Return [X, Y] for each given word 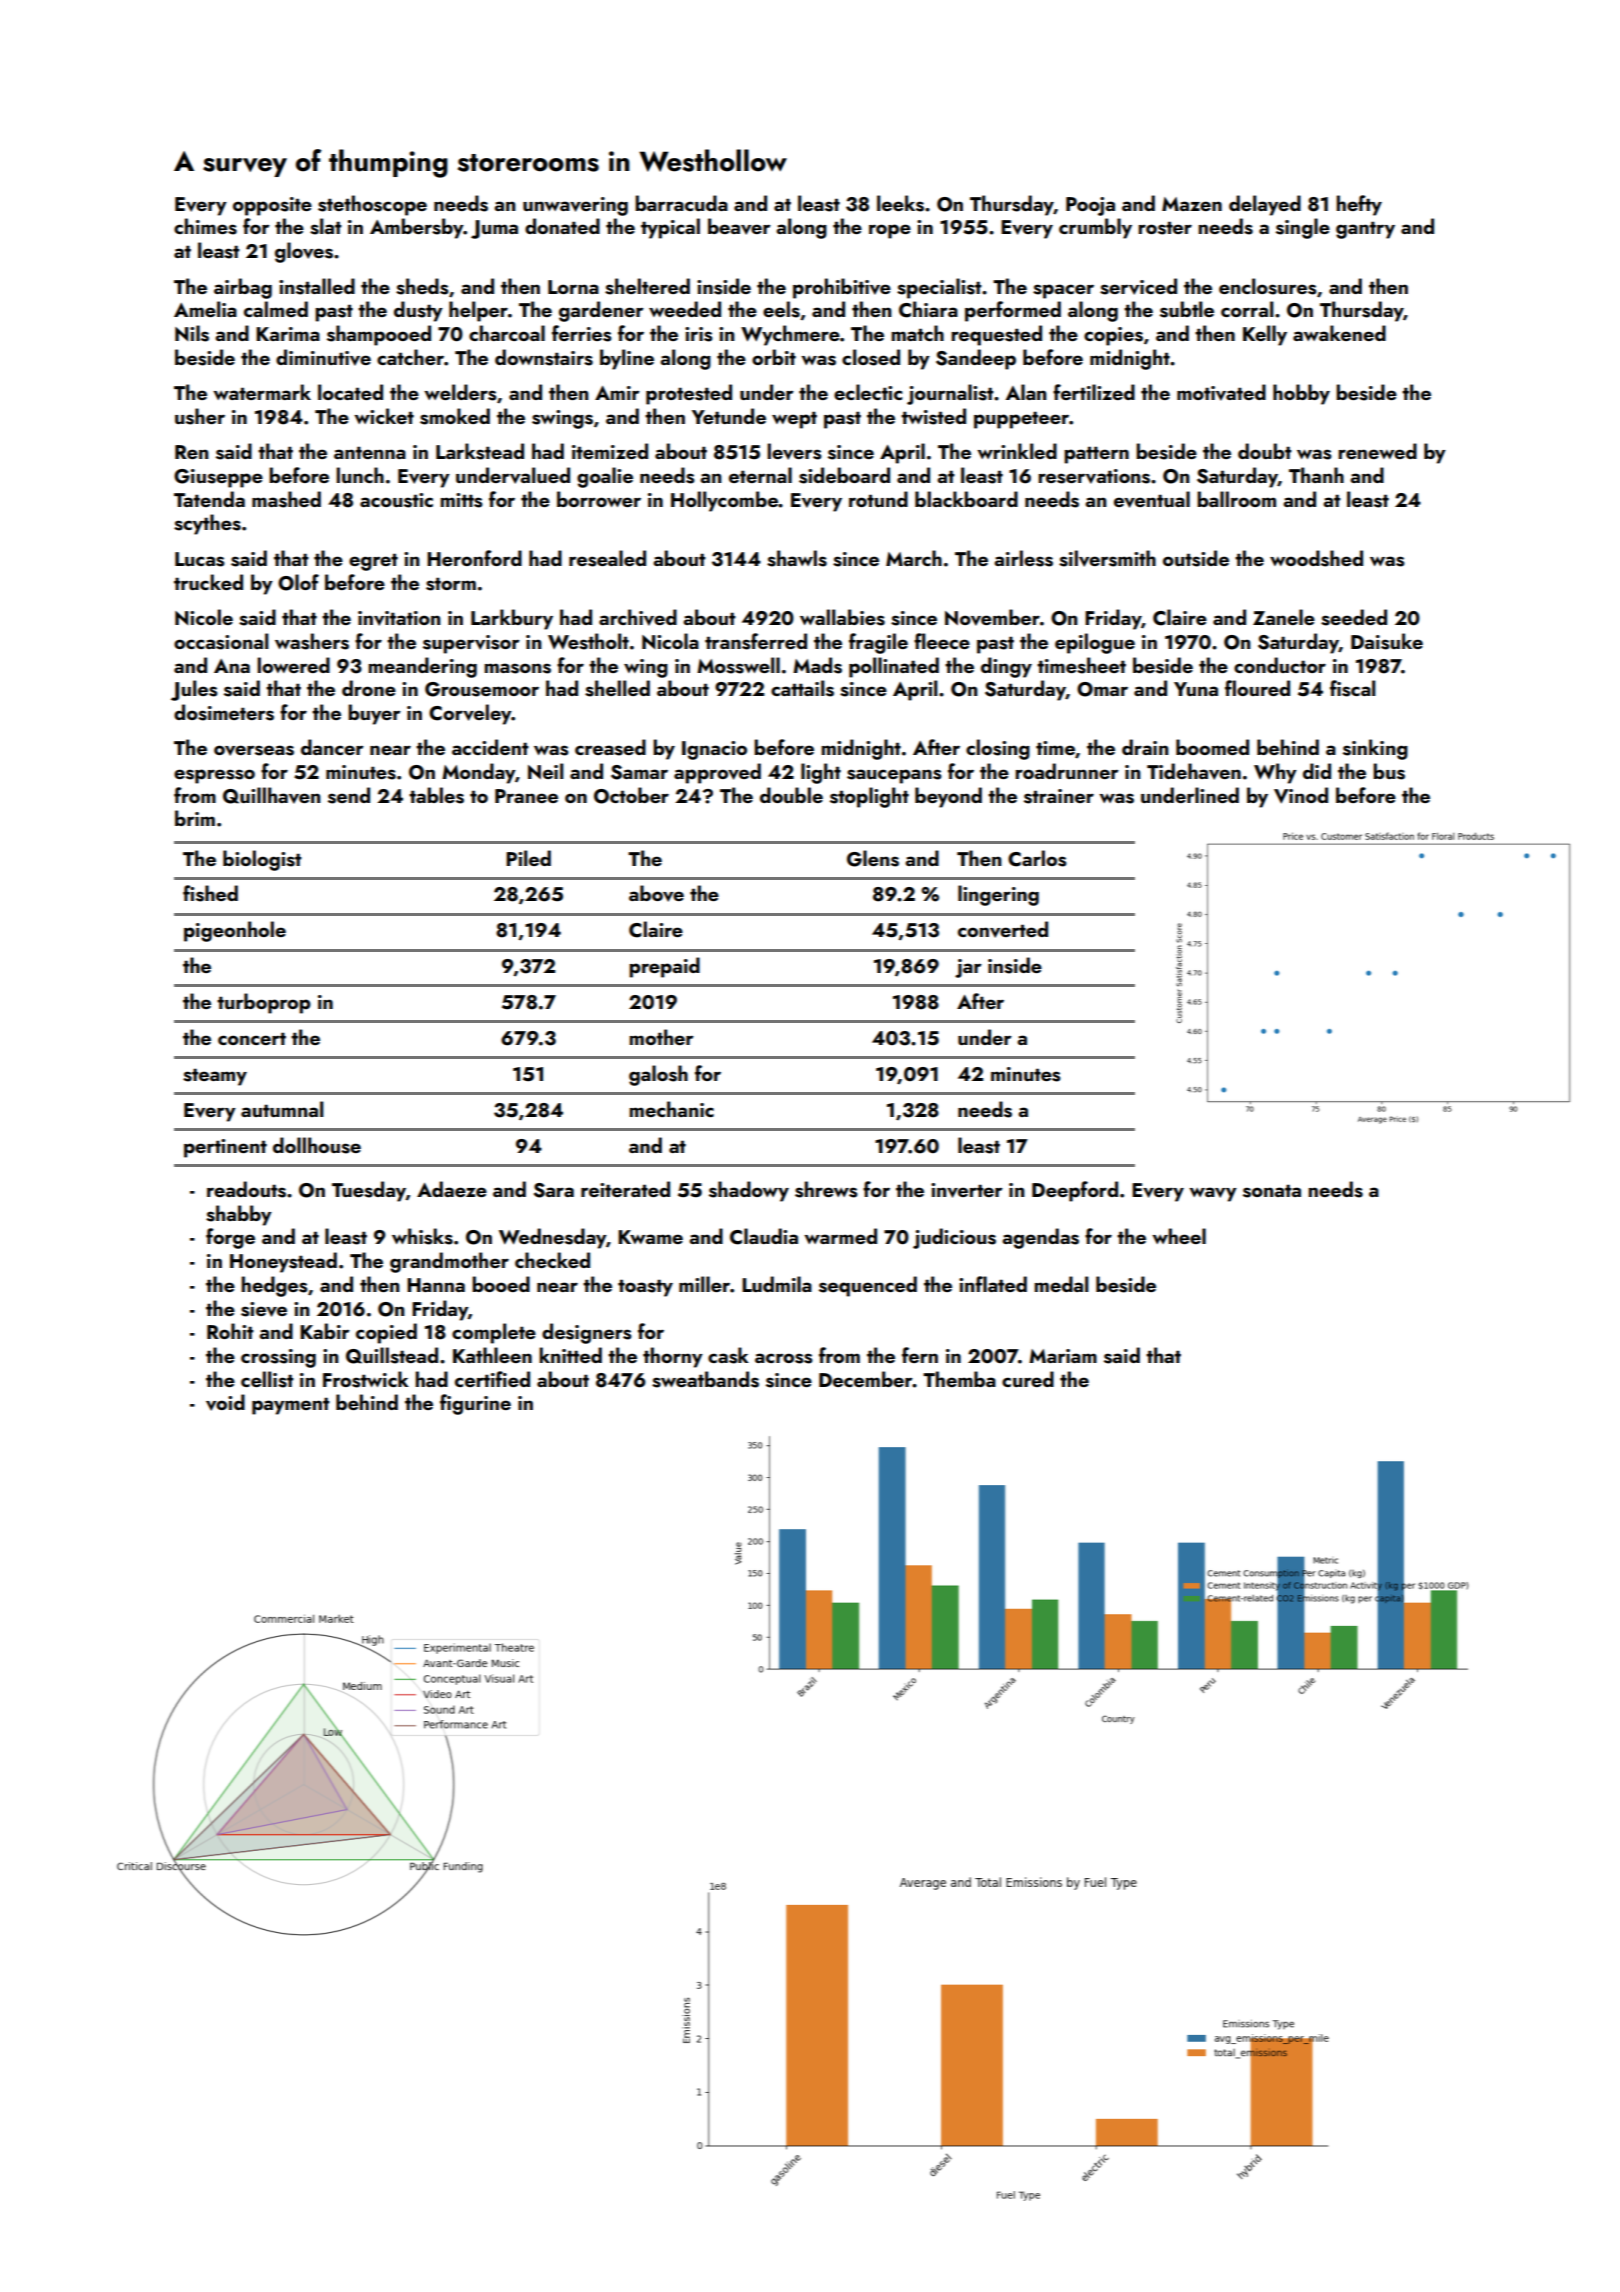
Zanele [1284, 617]
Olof [298, 582]
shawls [797, 558]
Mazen [1192, 204]
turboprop [264, 1003]
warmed [840, 1236]
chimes [205, 226]
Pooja [1090, 206]
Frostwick [366, 1379]
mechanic [672, 1109]
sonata [1272, 1191]
